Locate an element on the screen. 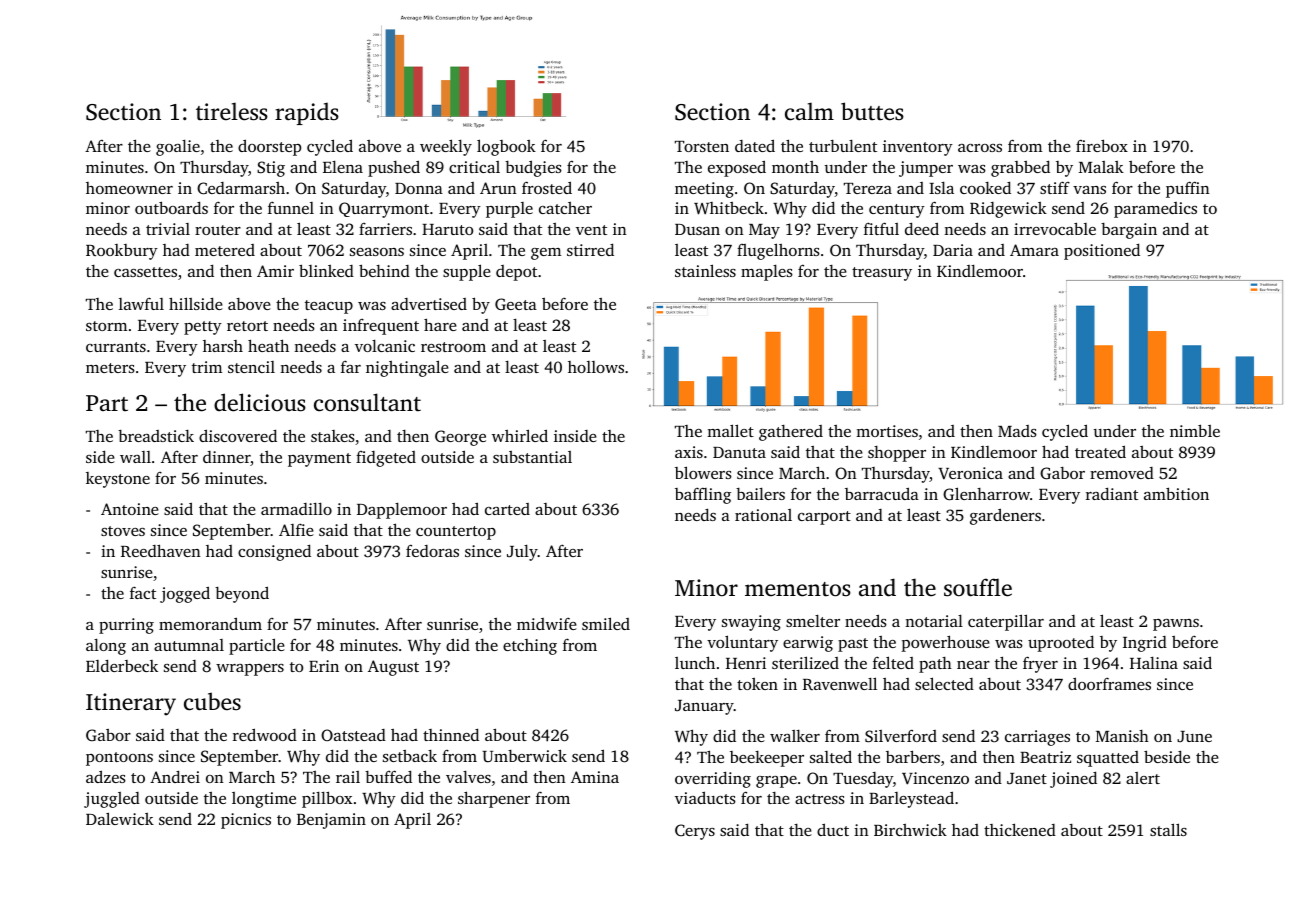 The height and width of the screenshot is (924, 1308). meters is located at coordinates (110, 368).
